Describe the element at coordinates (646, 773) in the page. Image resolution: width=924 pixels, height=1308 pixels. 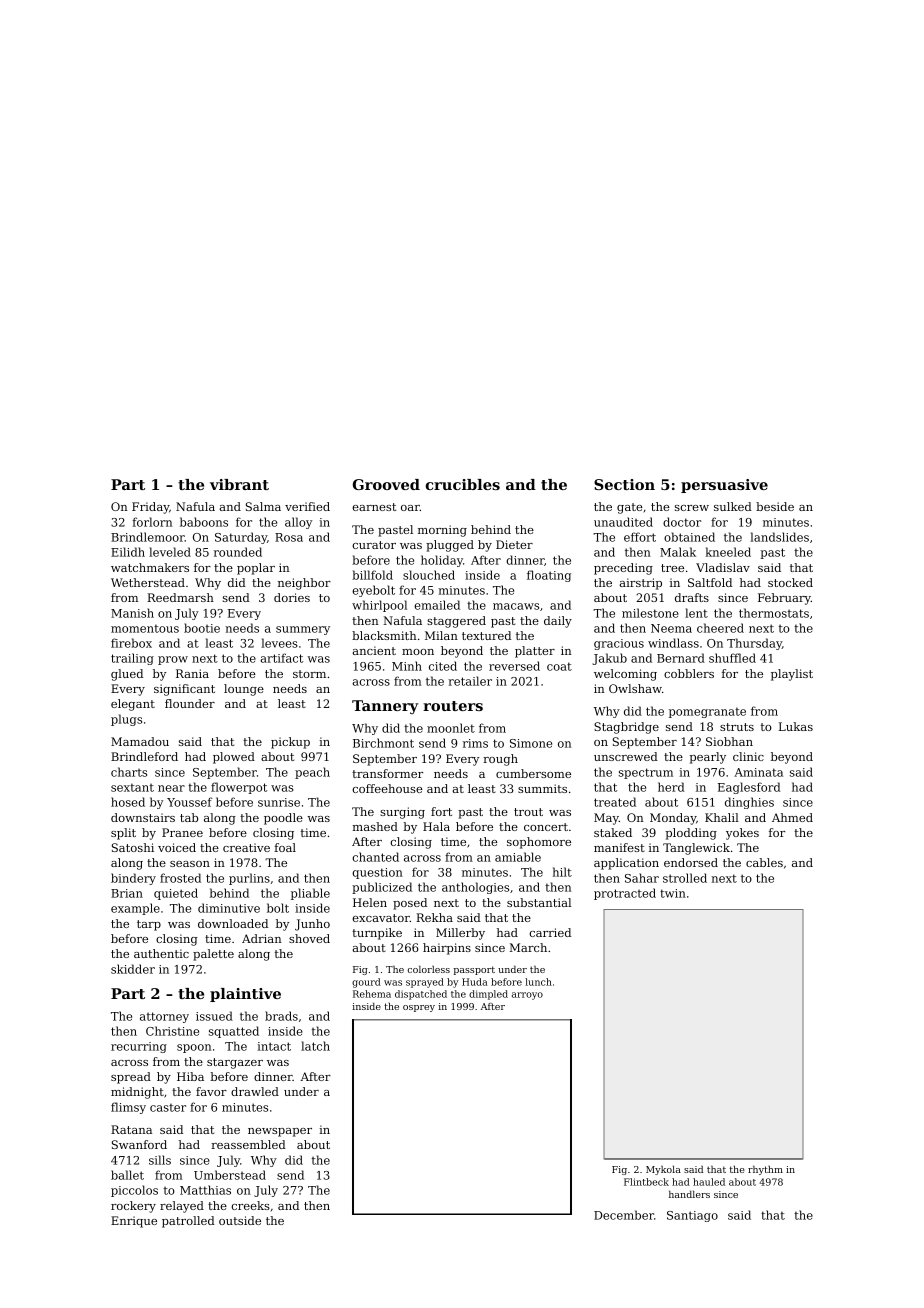
I see `spectrum` at that location.
